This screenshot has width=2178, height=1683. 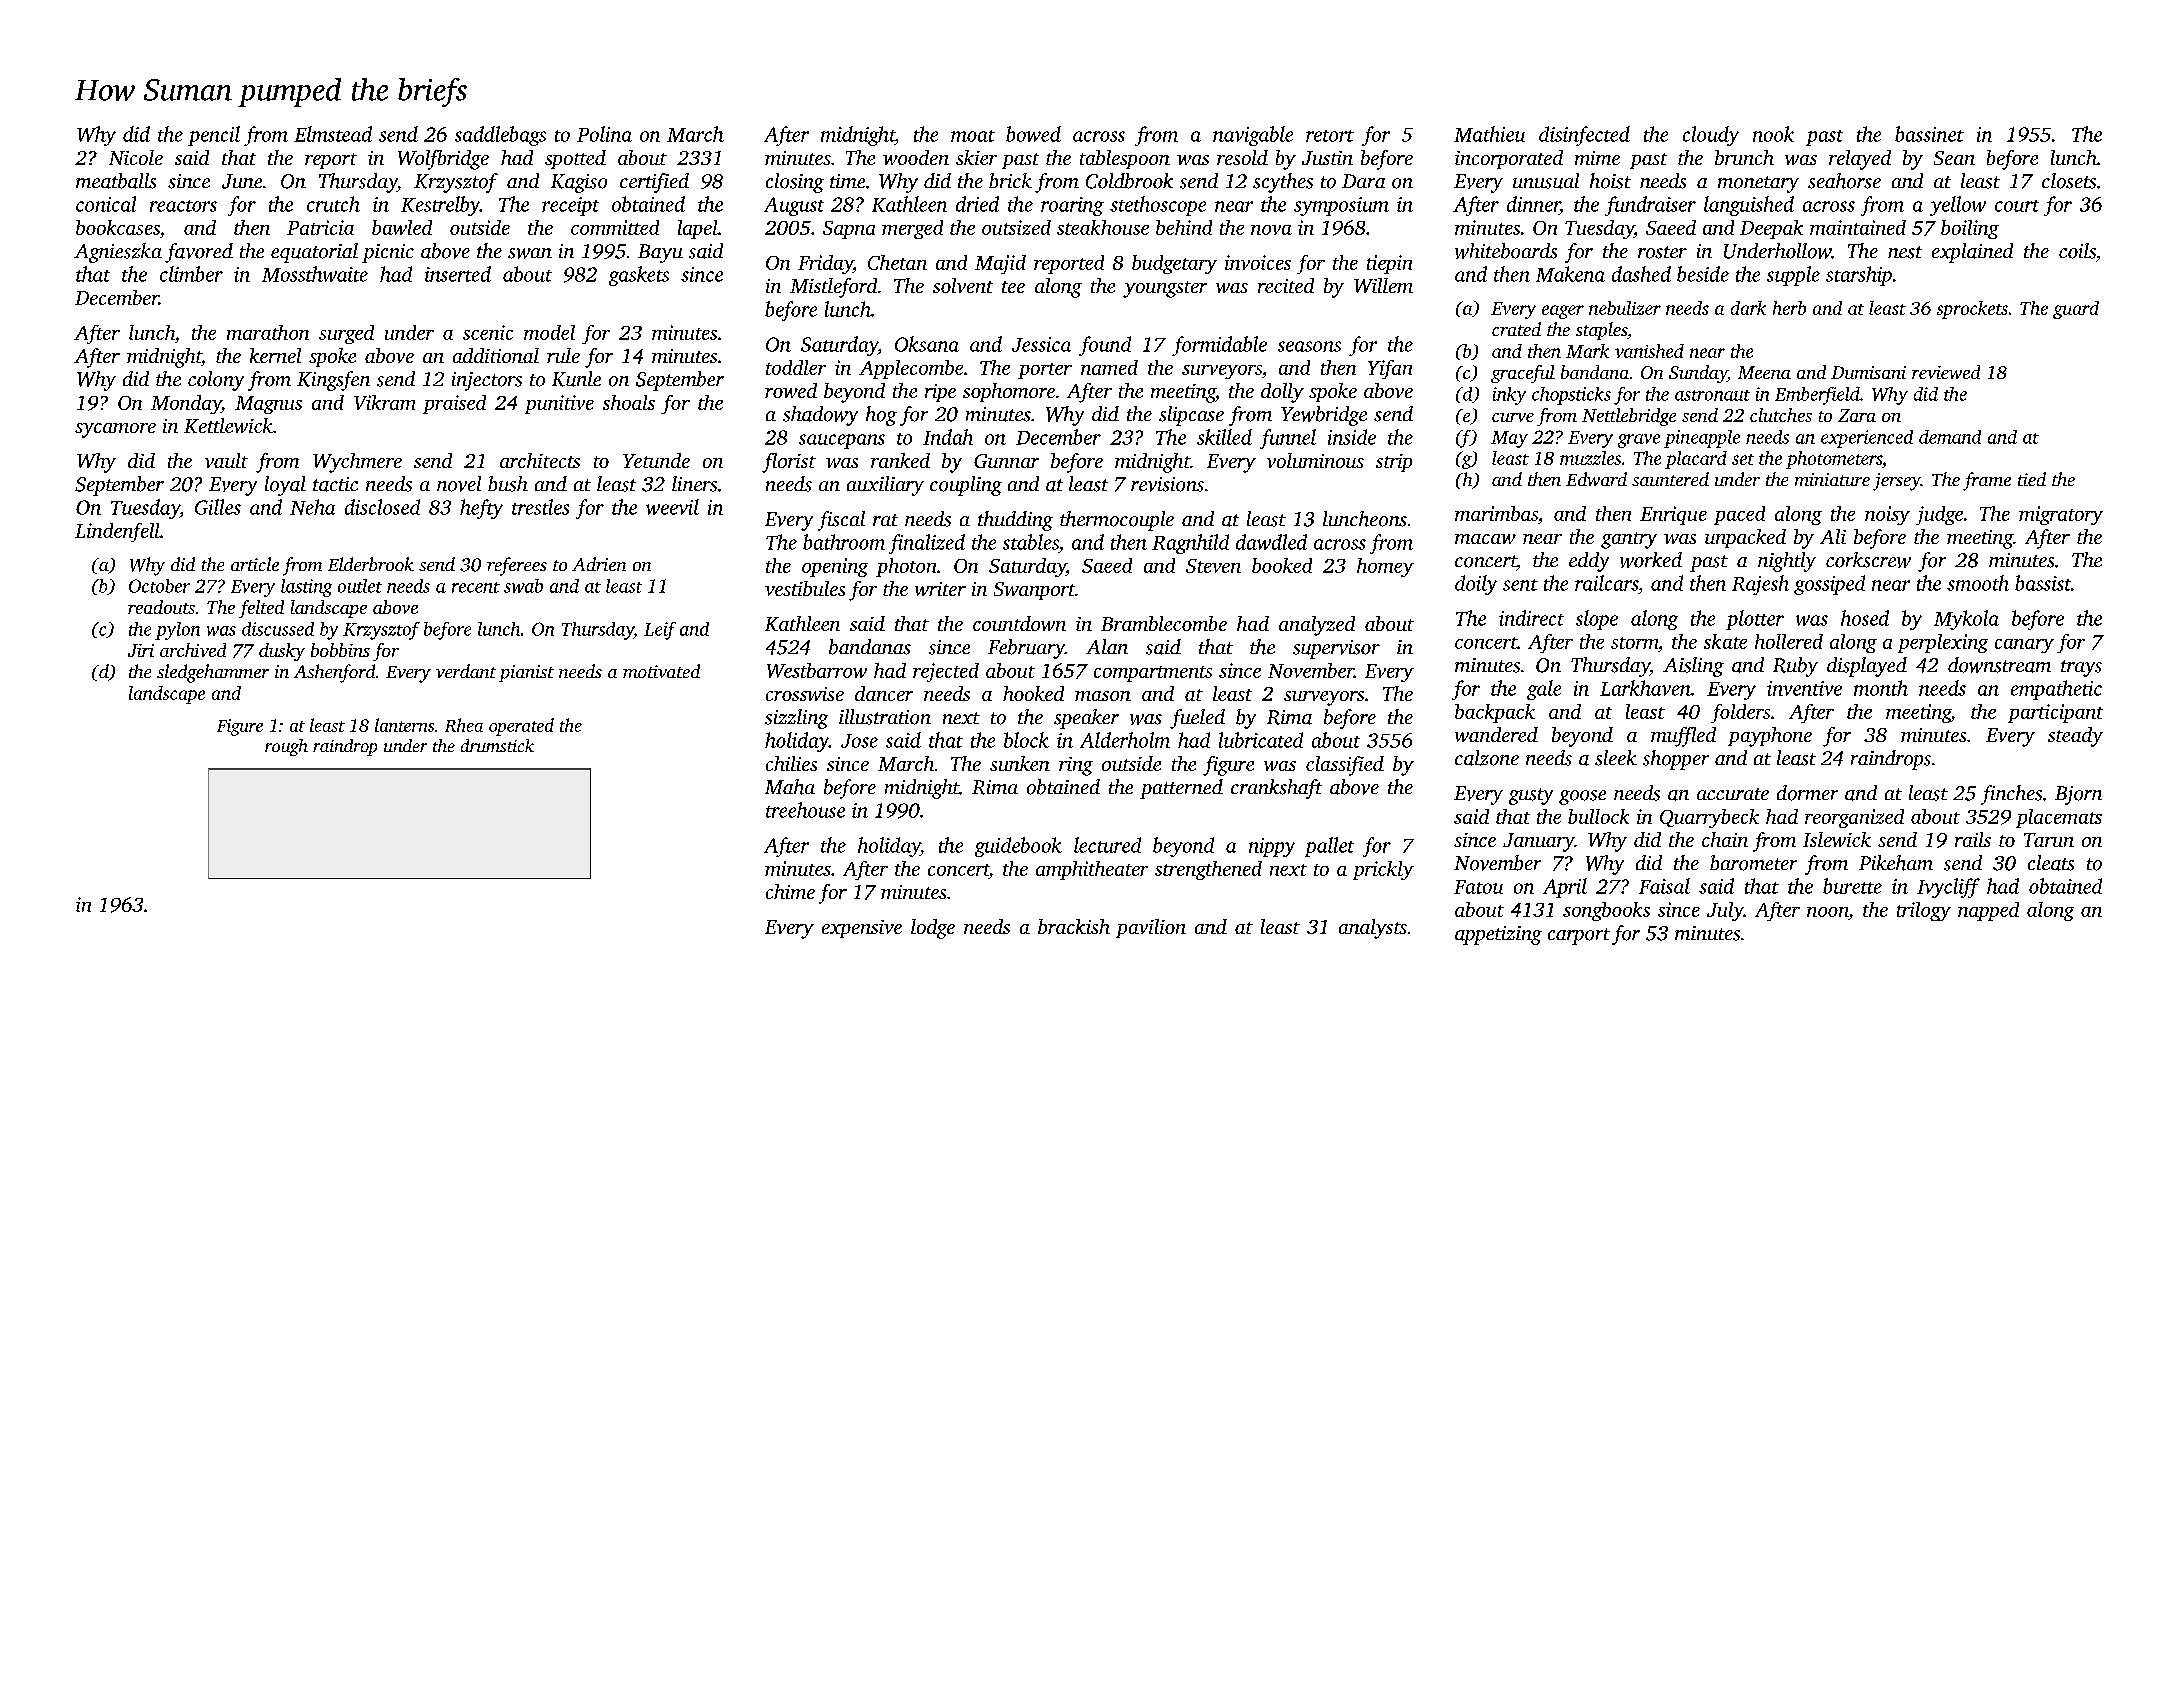 I want to click on merged, so click(x=912, y=229).
